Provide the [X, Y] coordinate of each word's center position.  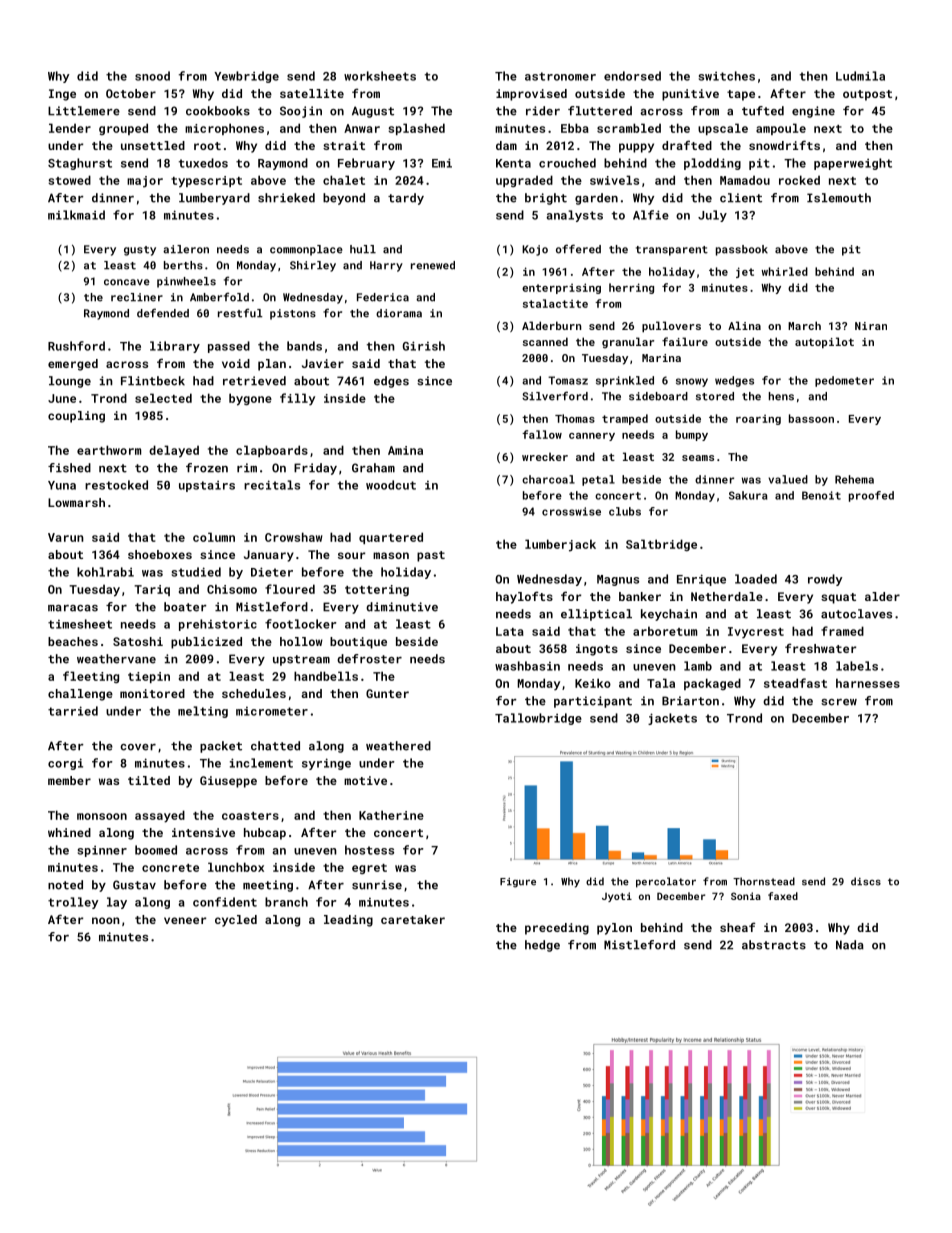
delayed [174, 451]
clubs [625, 511]
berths [183, 265]
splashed [416, 129]
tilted [149, 780]
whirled [785, 271]
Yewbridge [246, 77]
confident [225, 902]
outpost [867, 95]
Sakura [748, 495]
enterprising [561, 288]
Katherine [391, 815]
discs [866, 881]
